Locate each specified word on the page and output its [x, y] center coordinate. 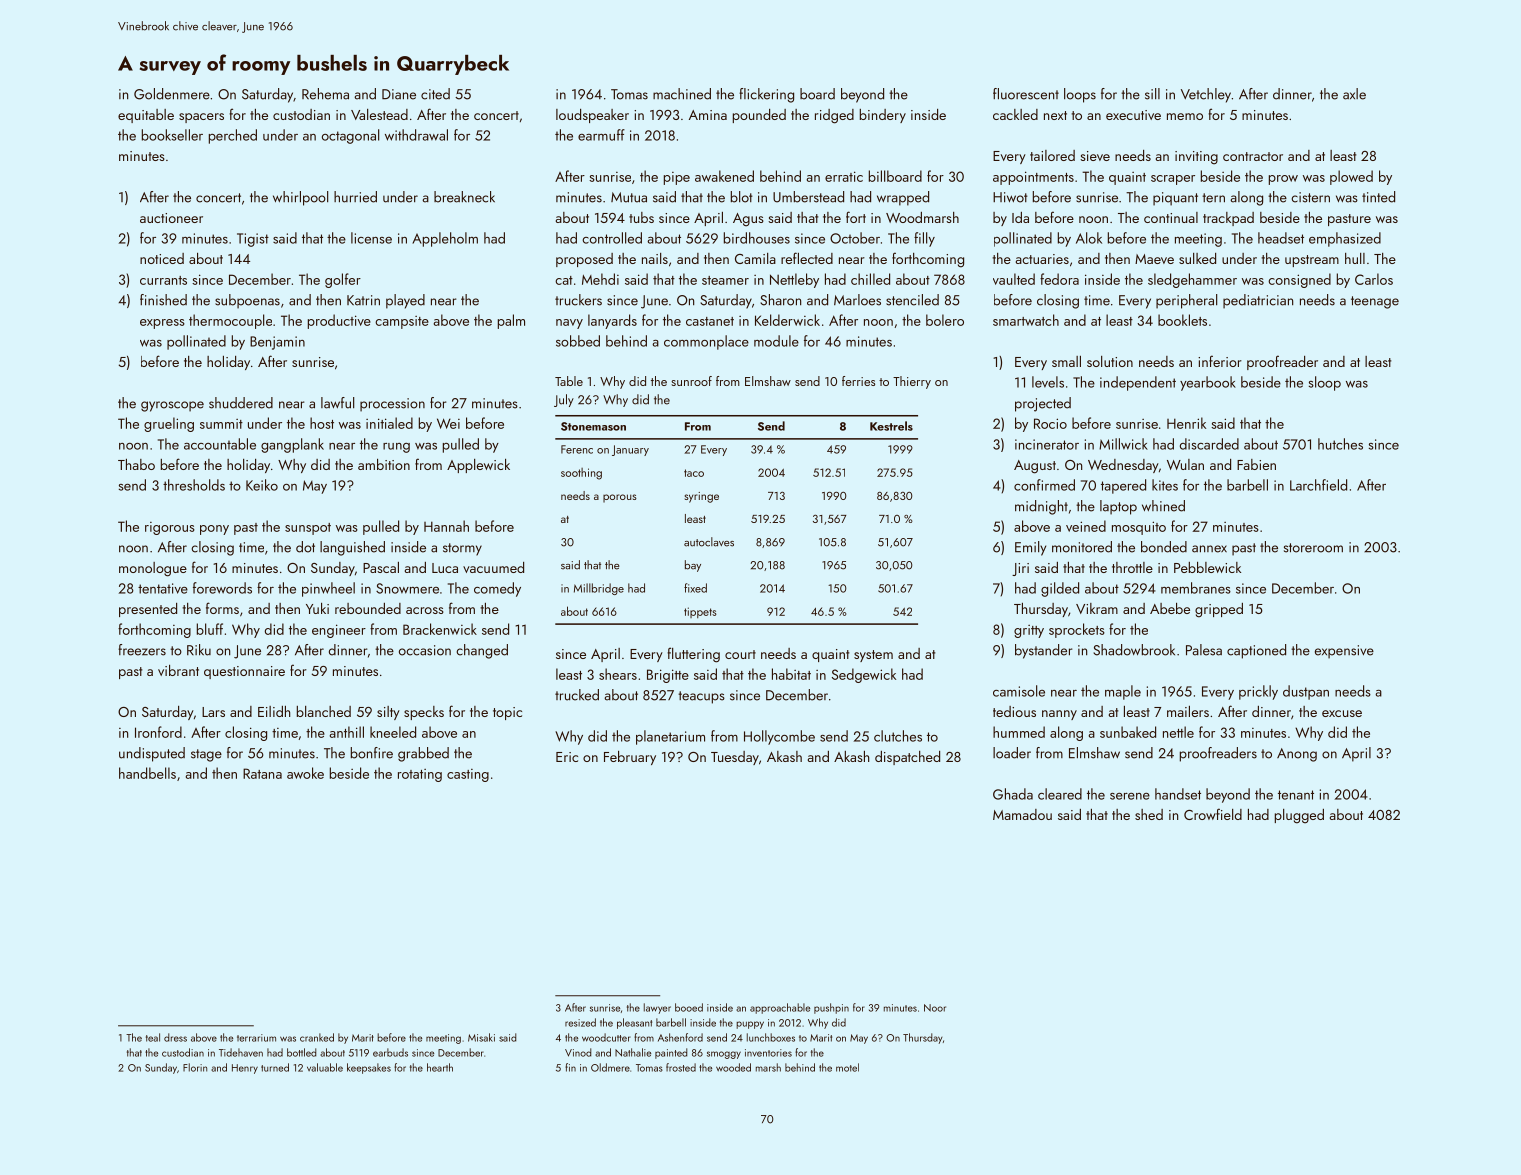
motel [847, 1067]
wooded [733, 1067]
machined [682, 94]
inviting [1196, 158]
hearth [440, 1067]
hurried [355, 197]
